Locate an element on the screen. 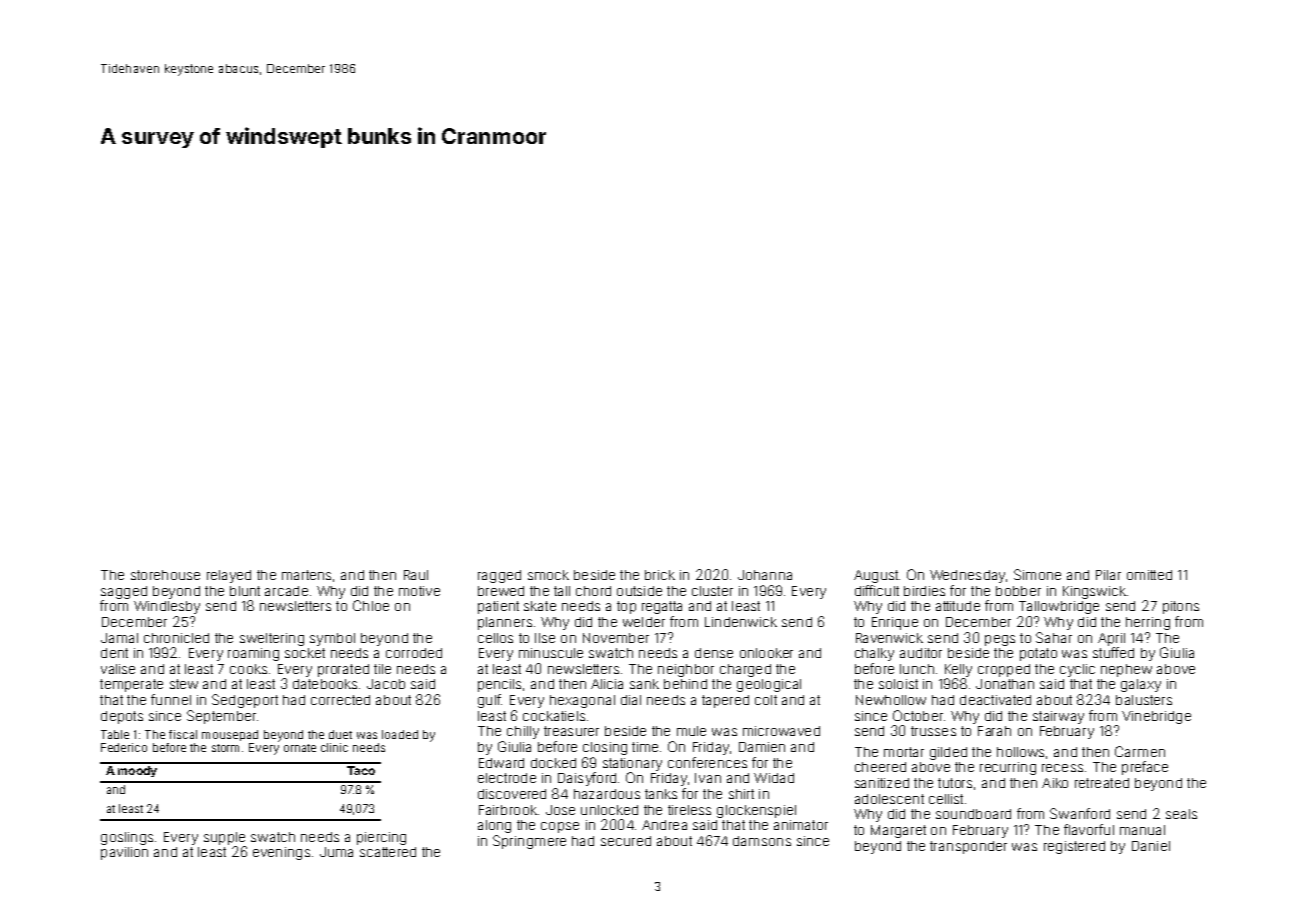 This screenshot has width=1308, height=924. Farah is located at coordinates (994, 731).
